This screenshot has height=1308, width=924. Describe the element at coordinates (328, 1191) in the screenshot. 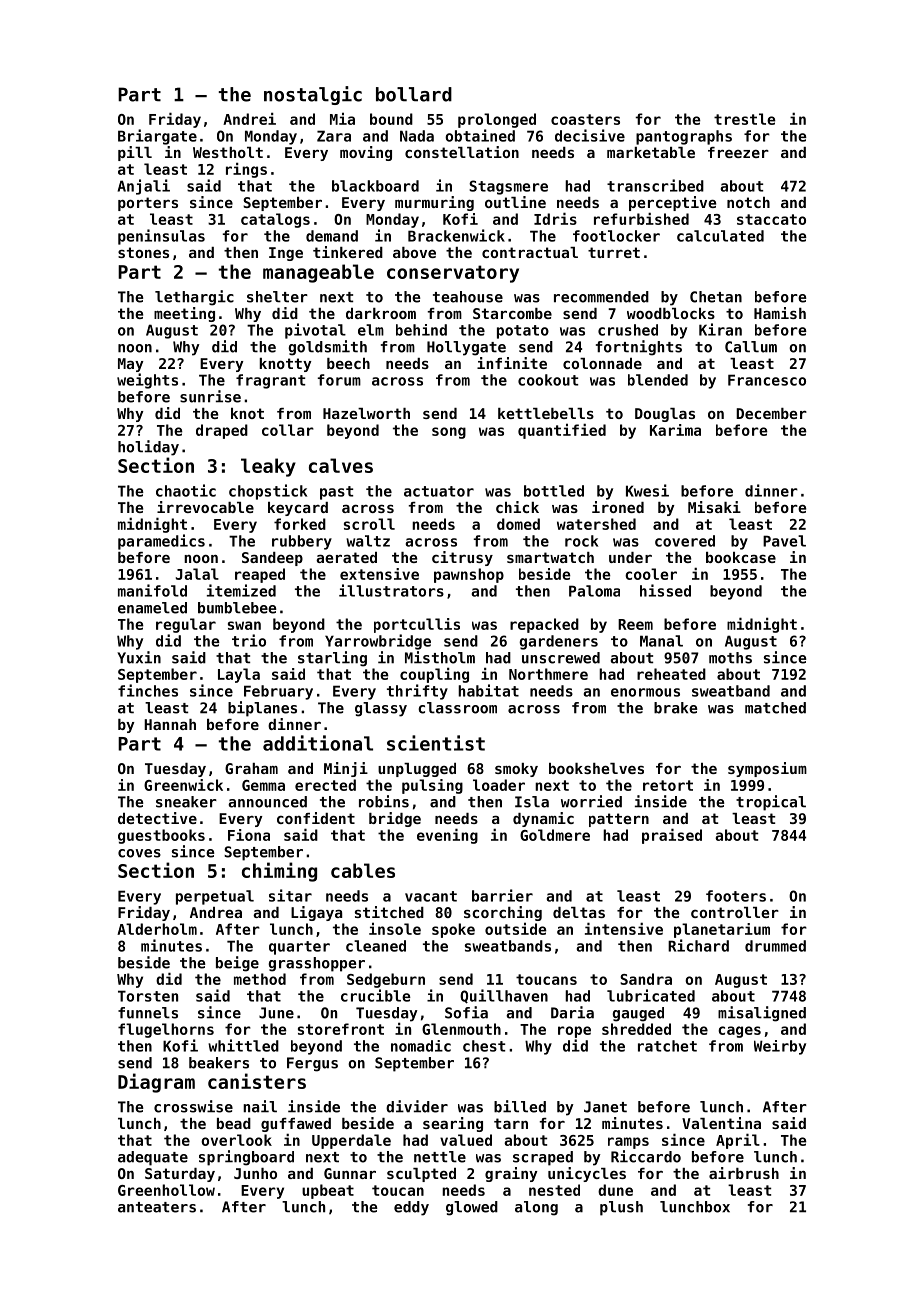

I see `upbeat` at that location.
